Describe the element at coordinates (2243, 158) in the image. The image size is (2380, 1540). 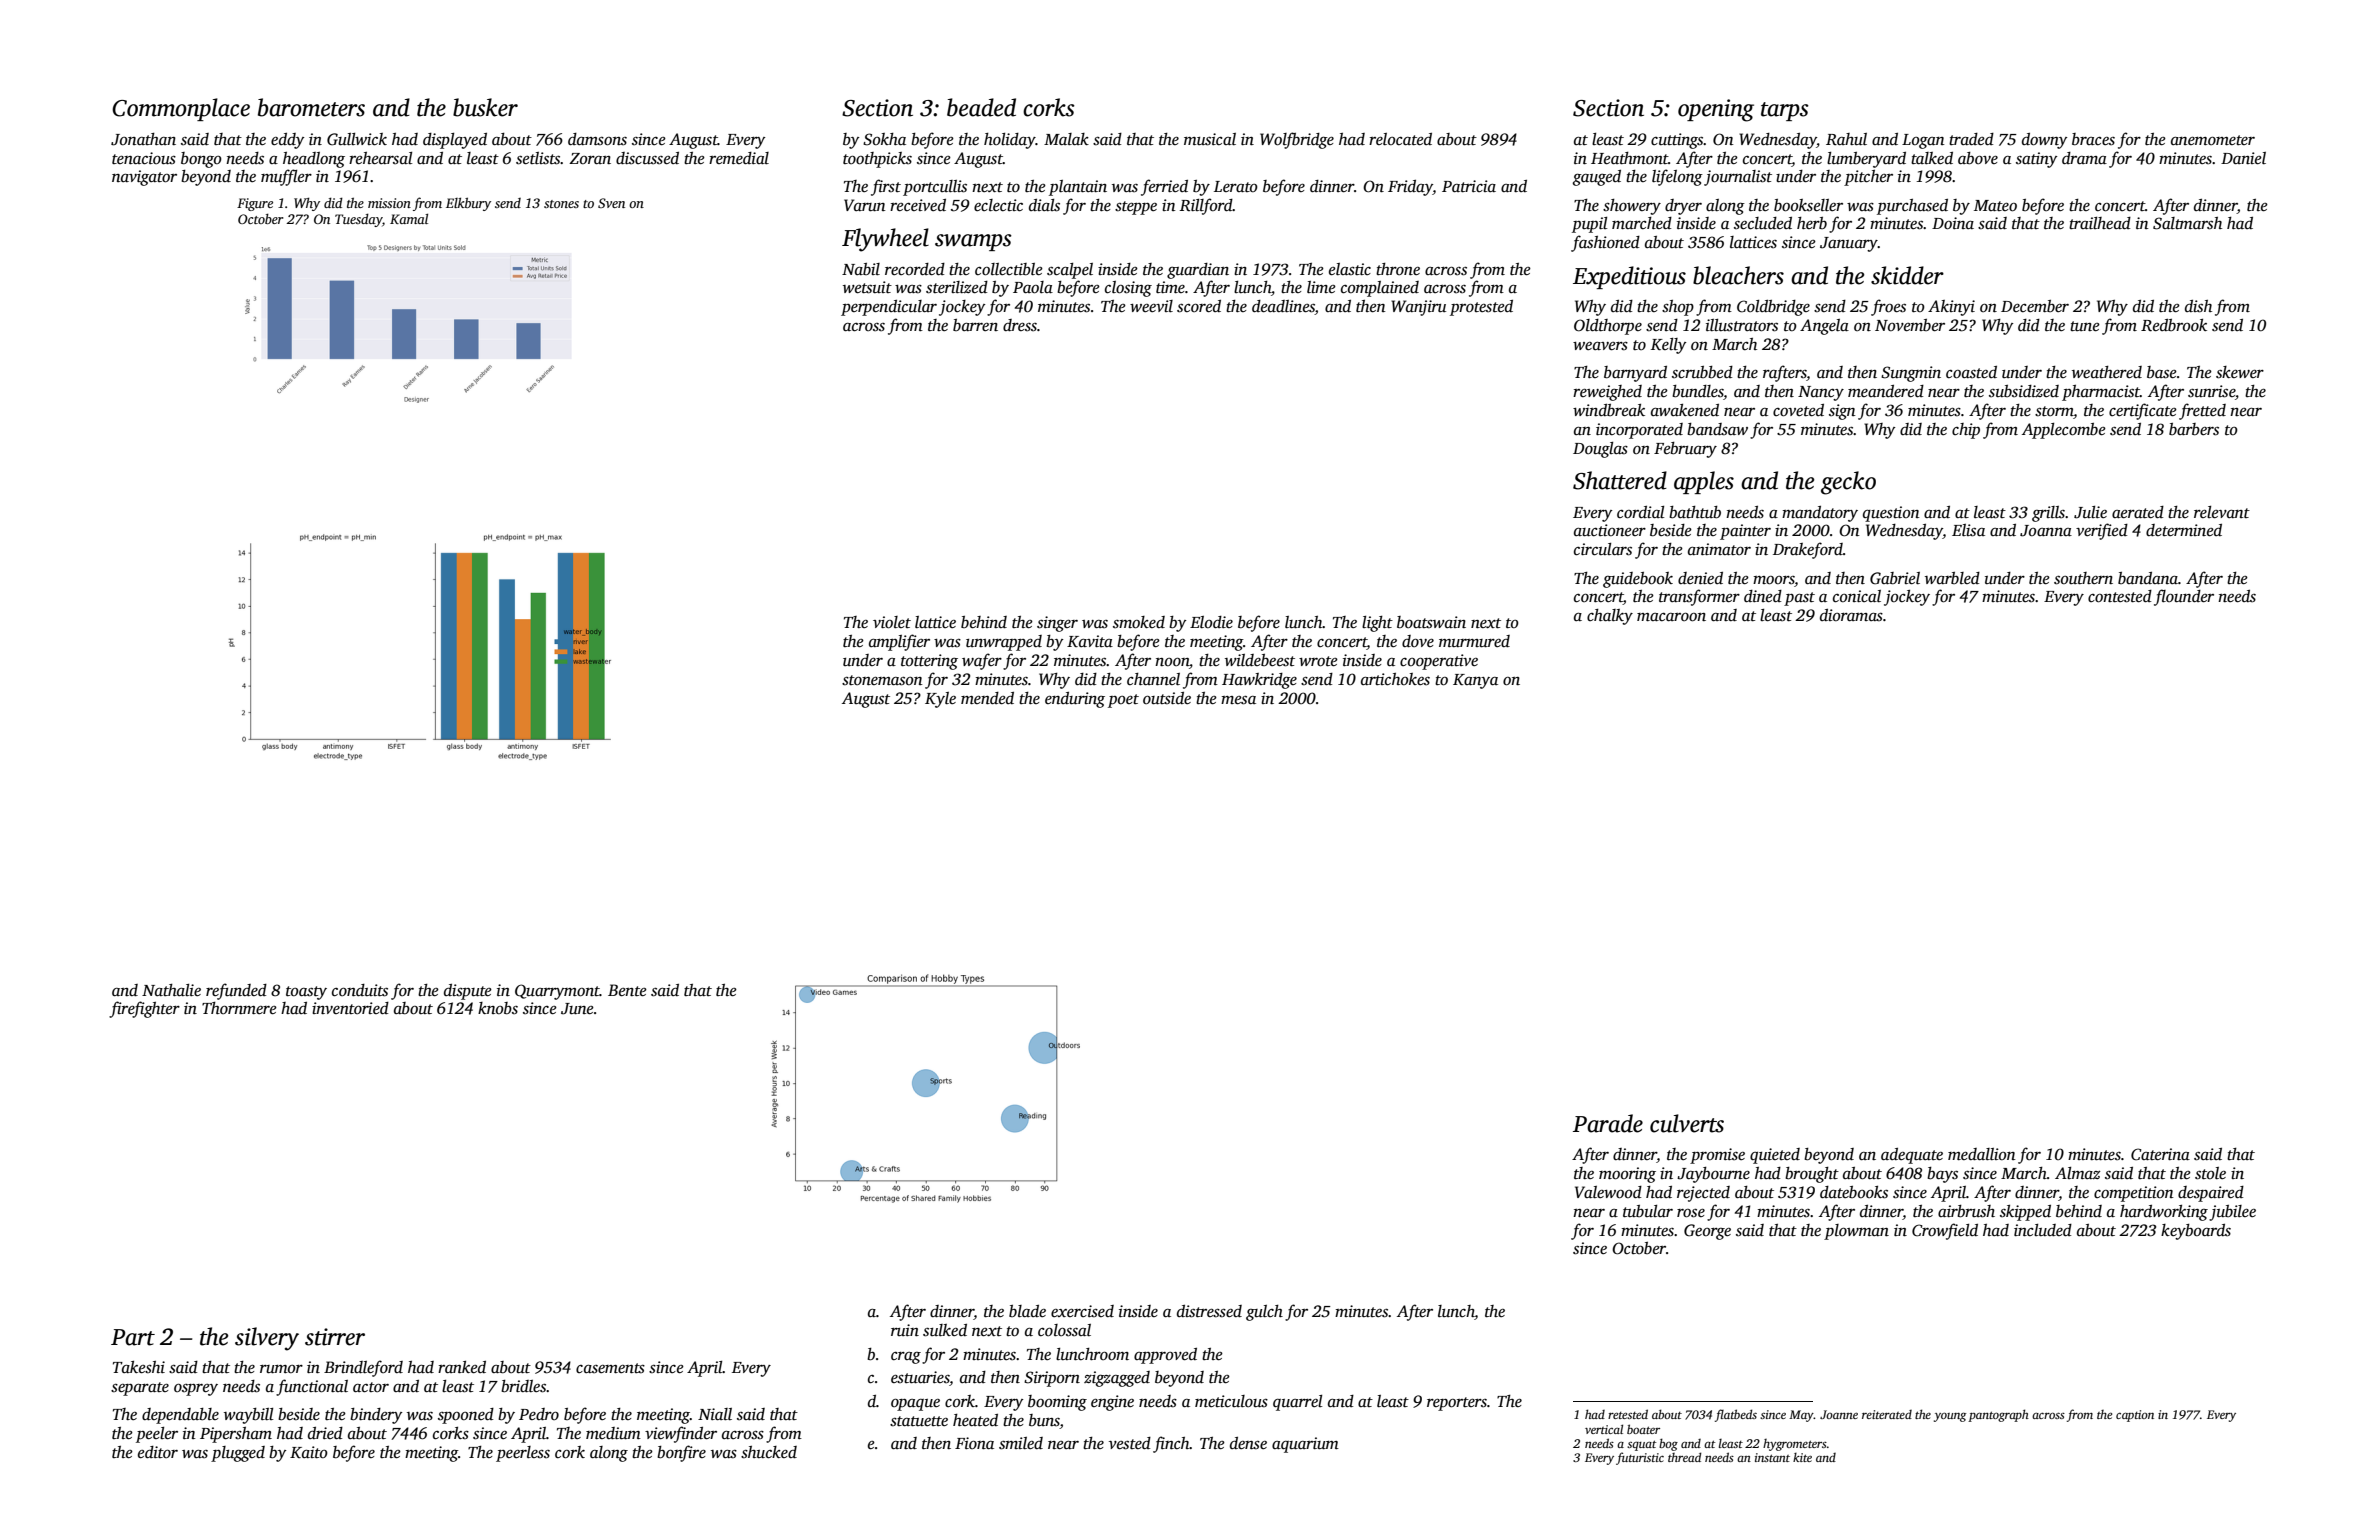
I see `Daniel` at that location.
